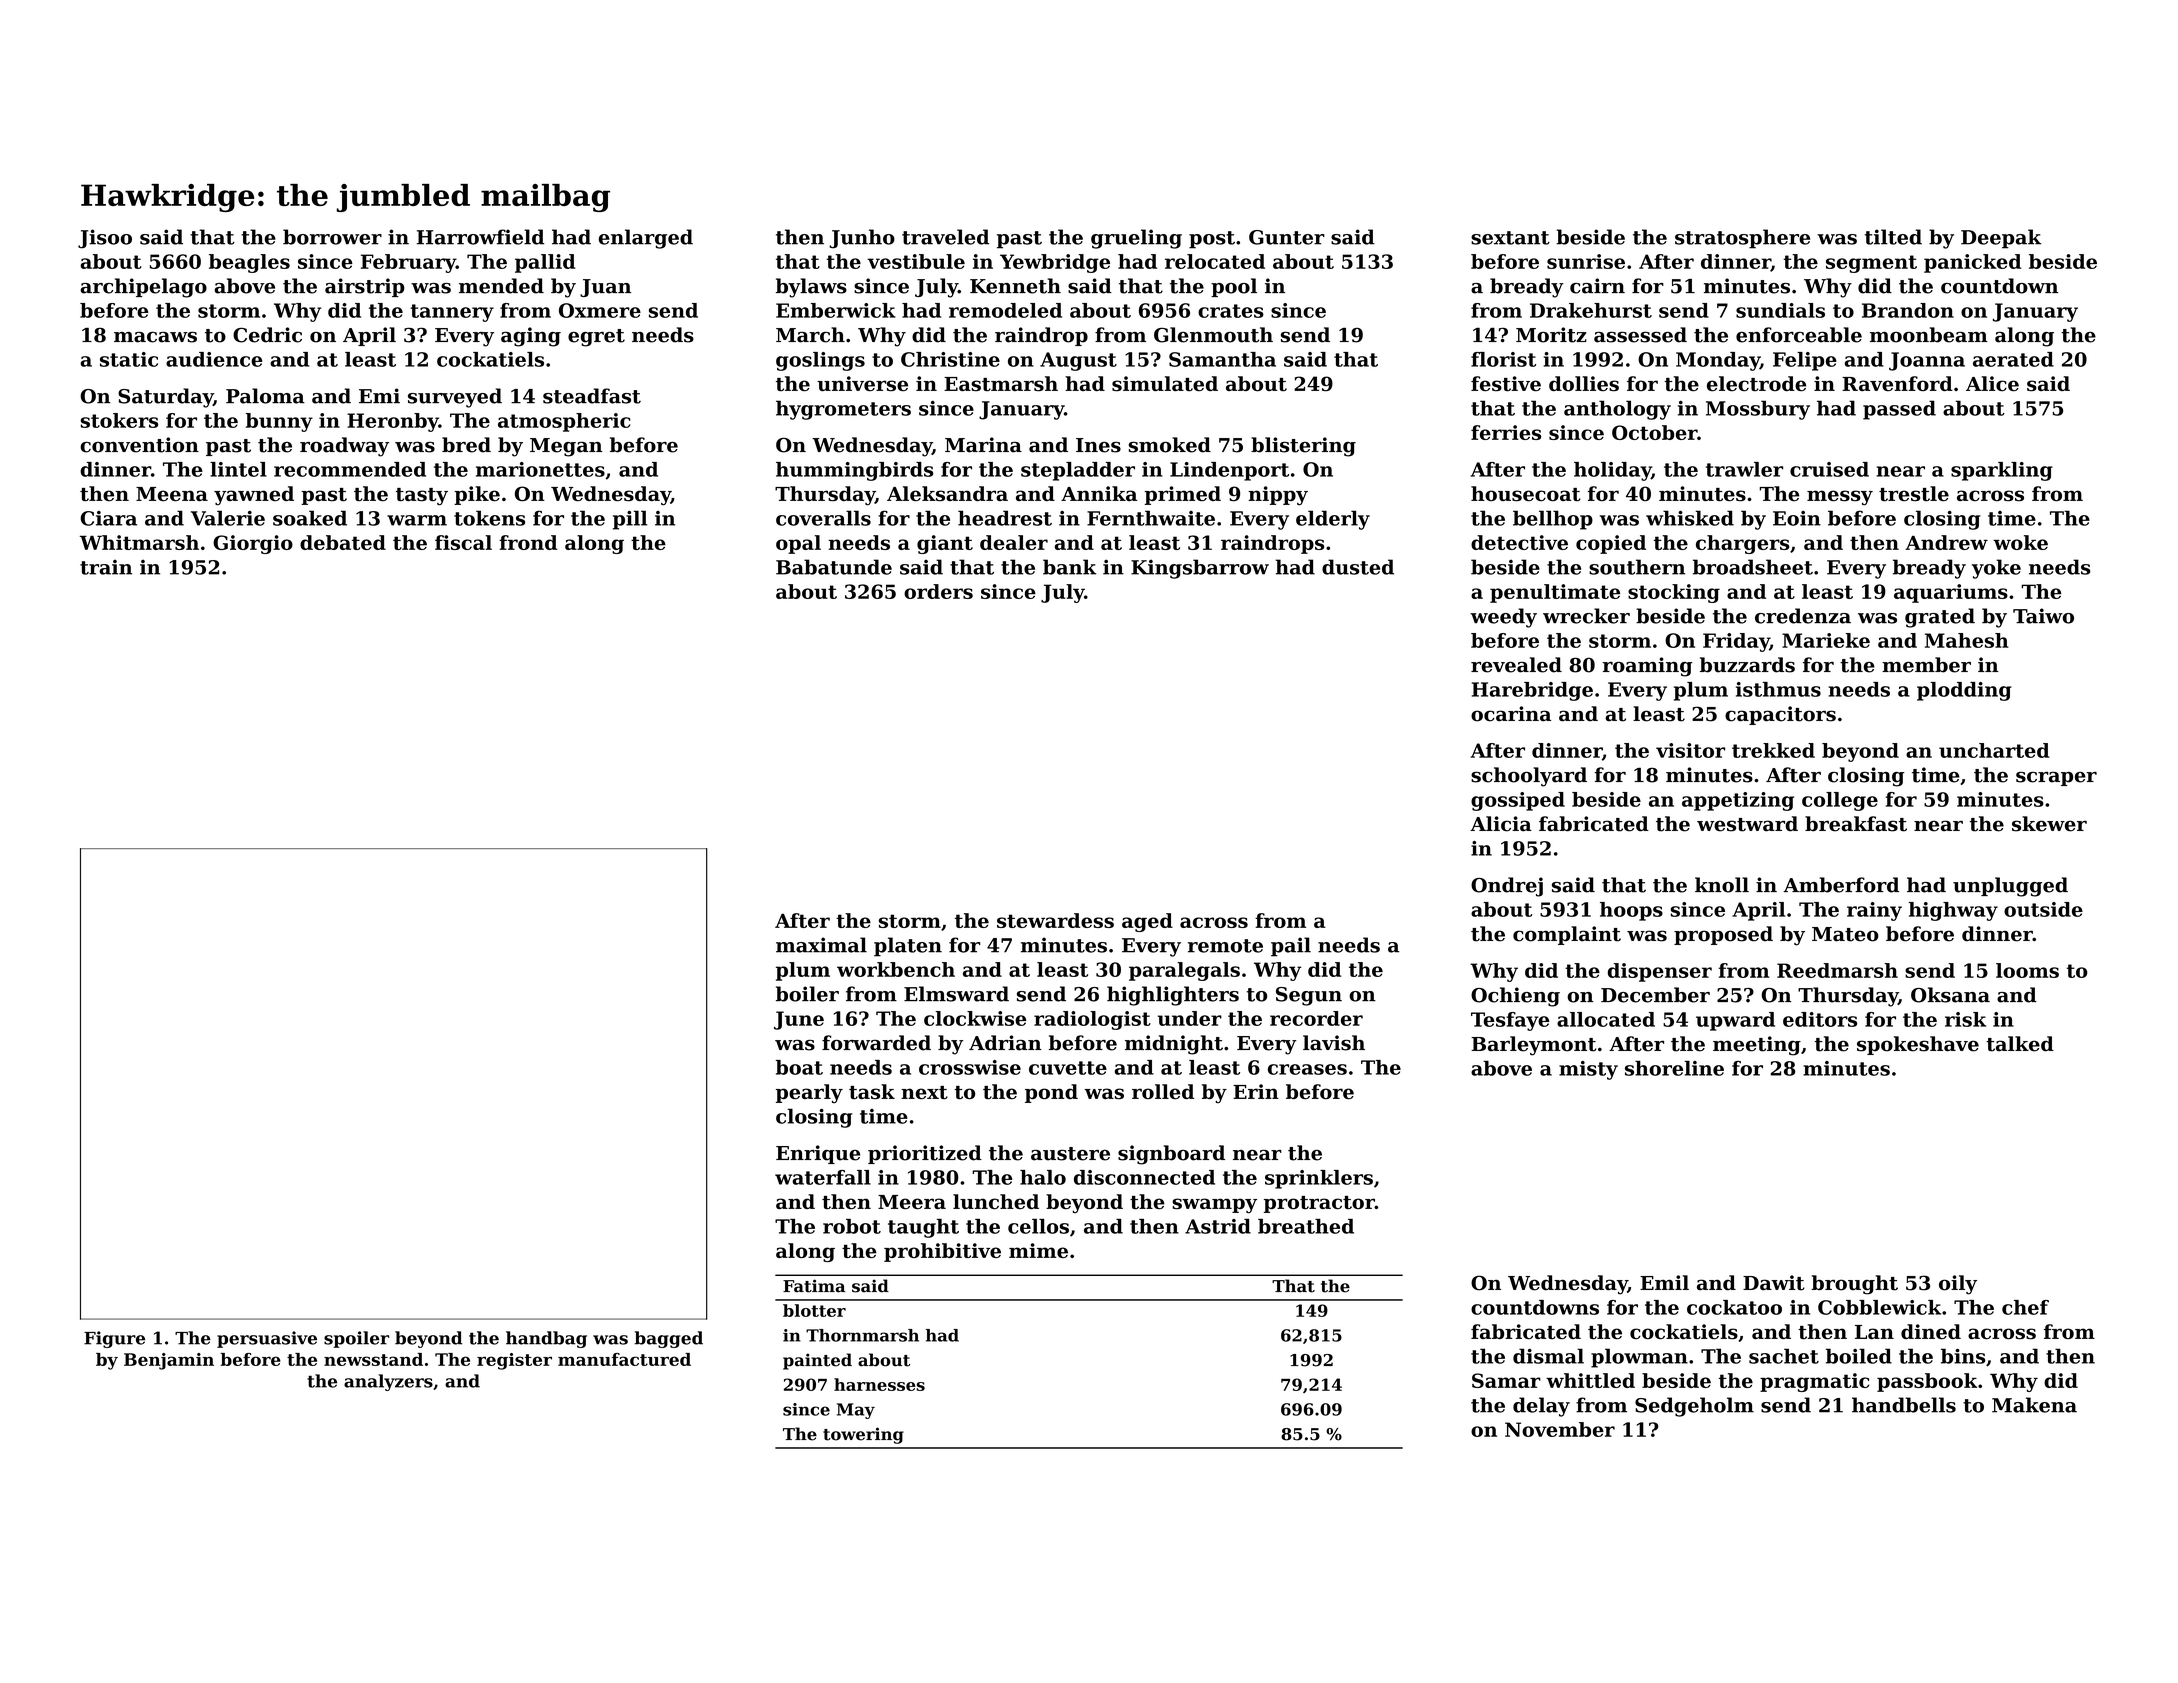  Describe the element at coordinates (1055, 920) in the screenshot. I see `stewardess` at that location.
